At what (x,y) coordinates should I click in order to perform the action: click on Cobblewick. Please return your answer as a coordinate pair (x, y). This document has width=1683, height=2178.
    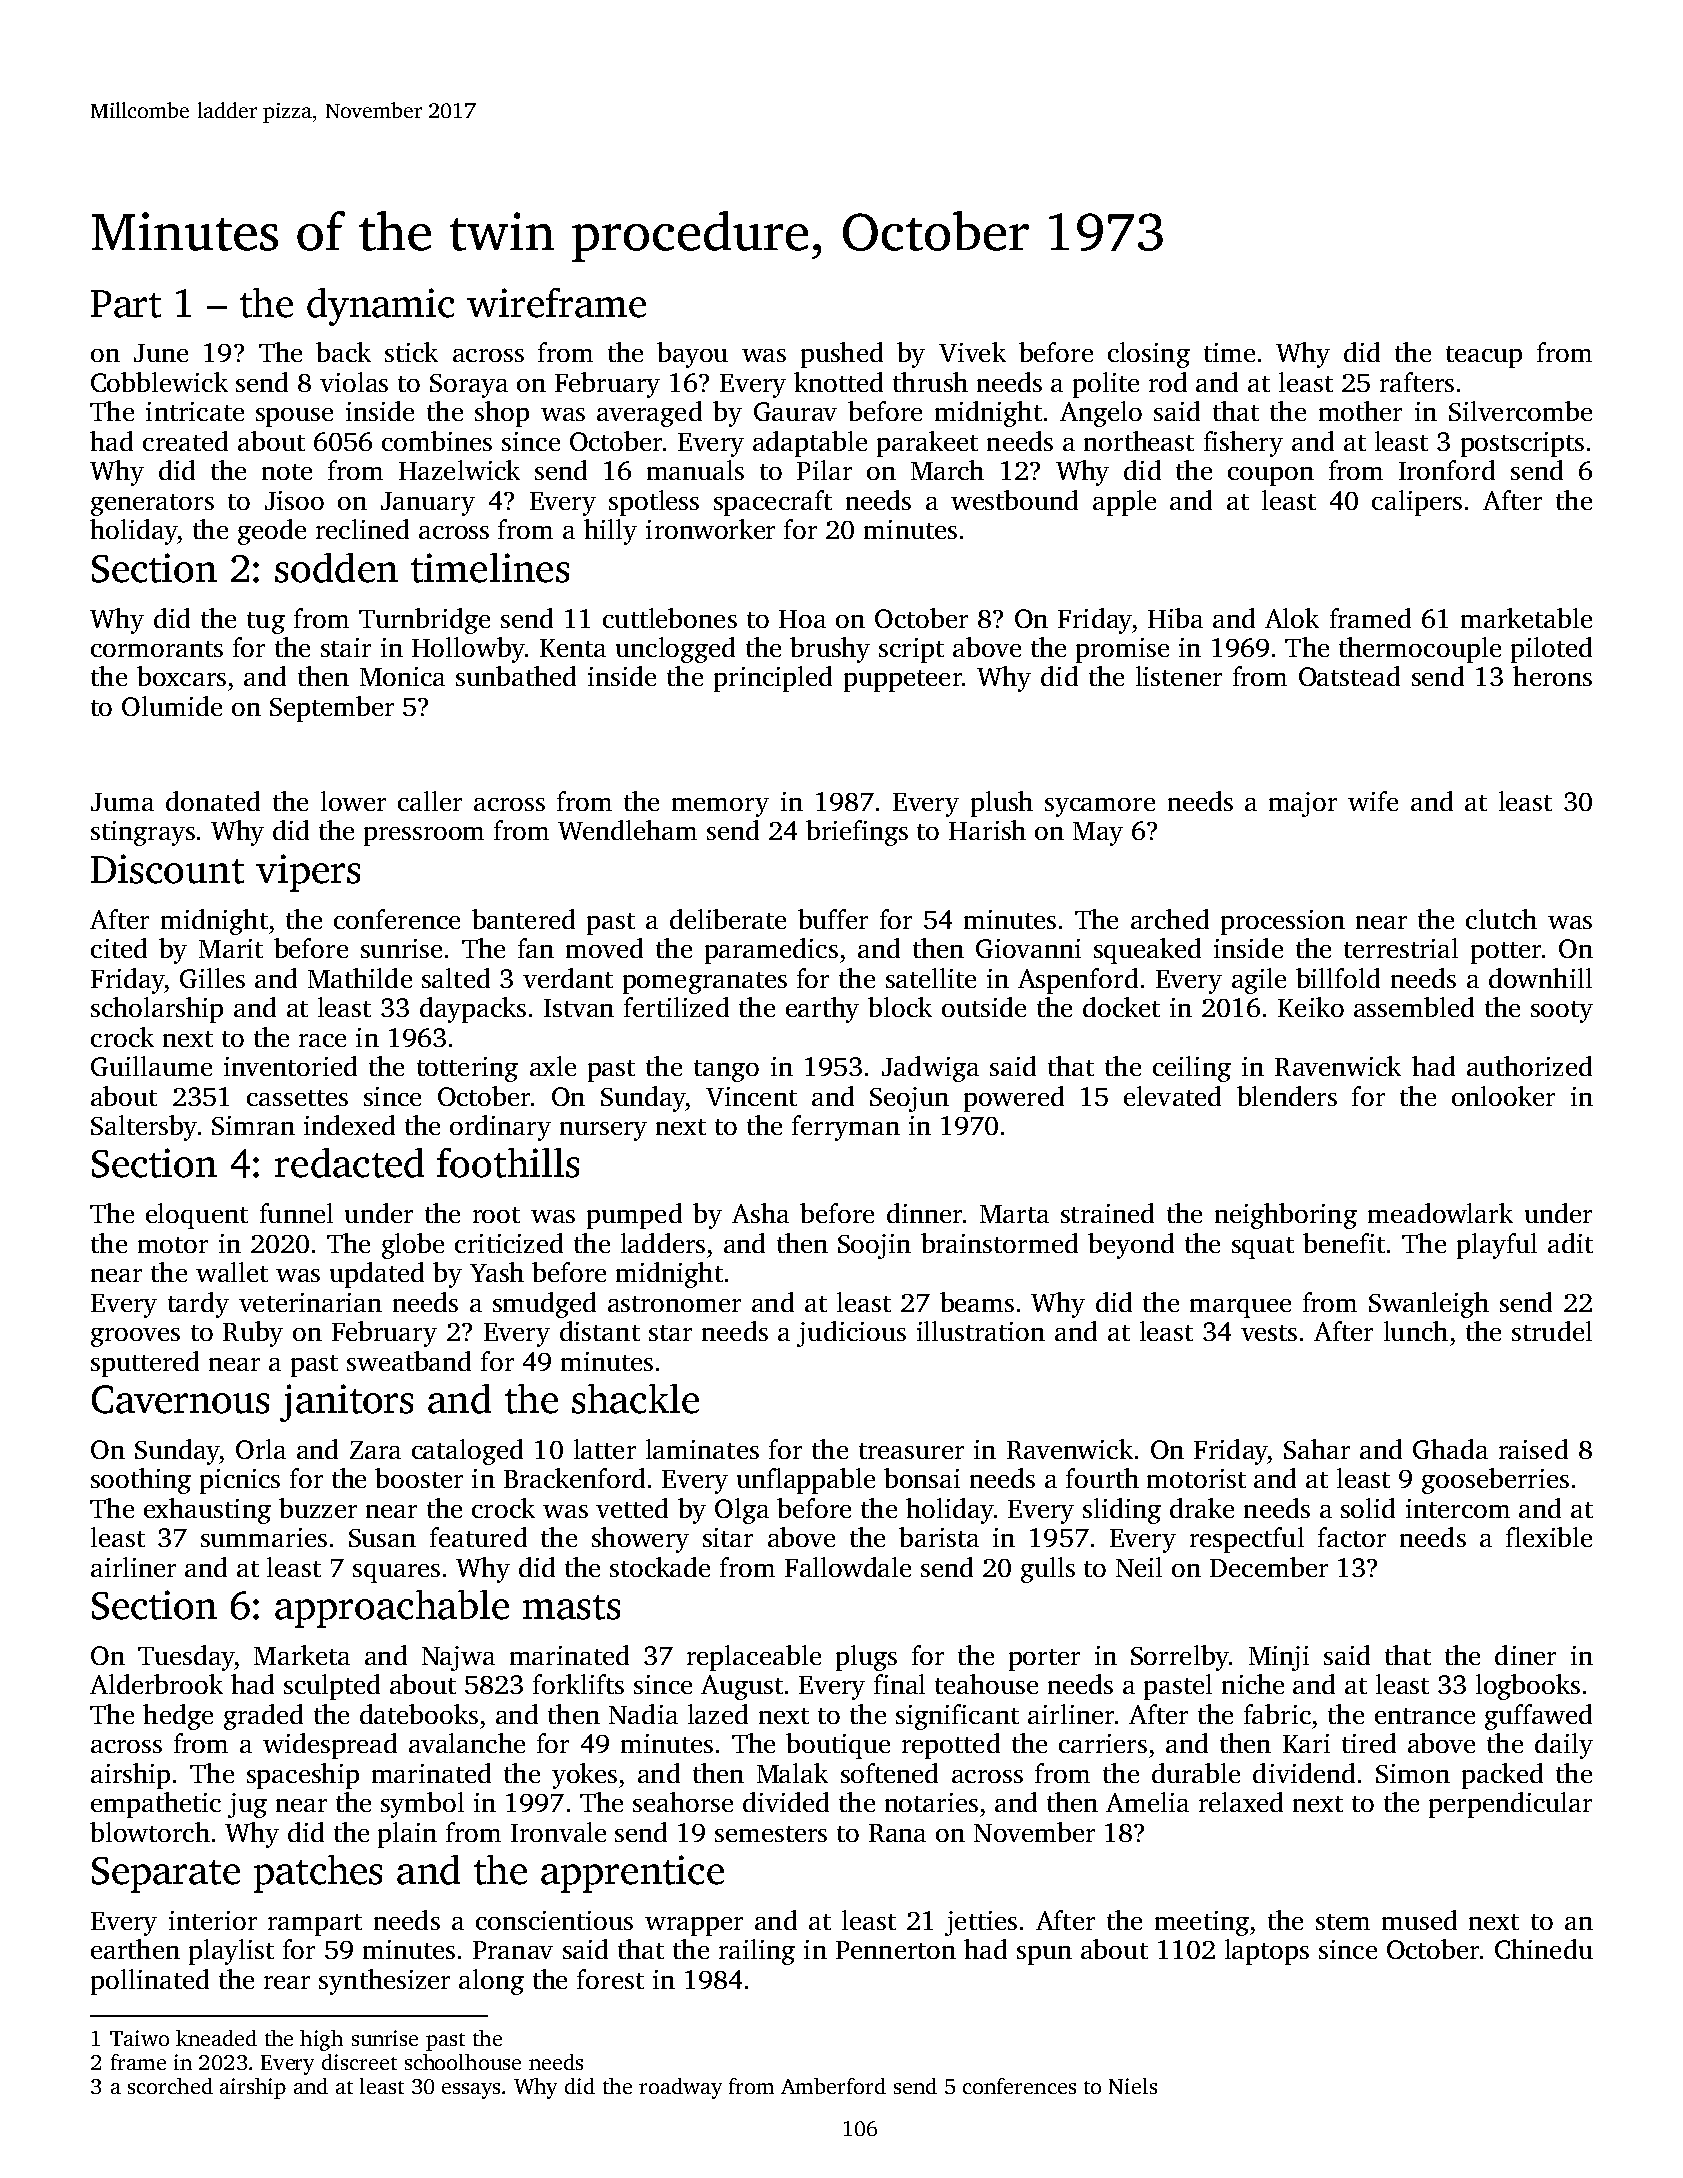
    Looking at the image, I should click on (159, 382).
